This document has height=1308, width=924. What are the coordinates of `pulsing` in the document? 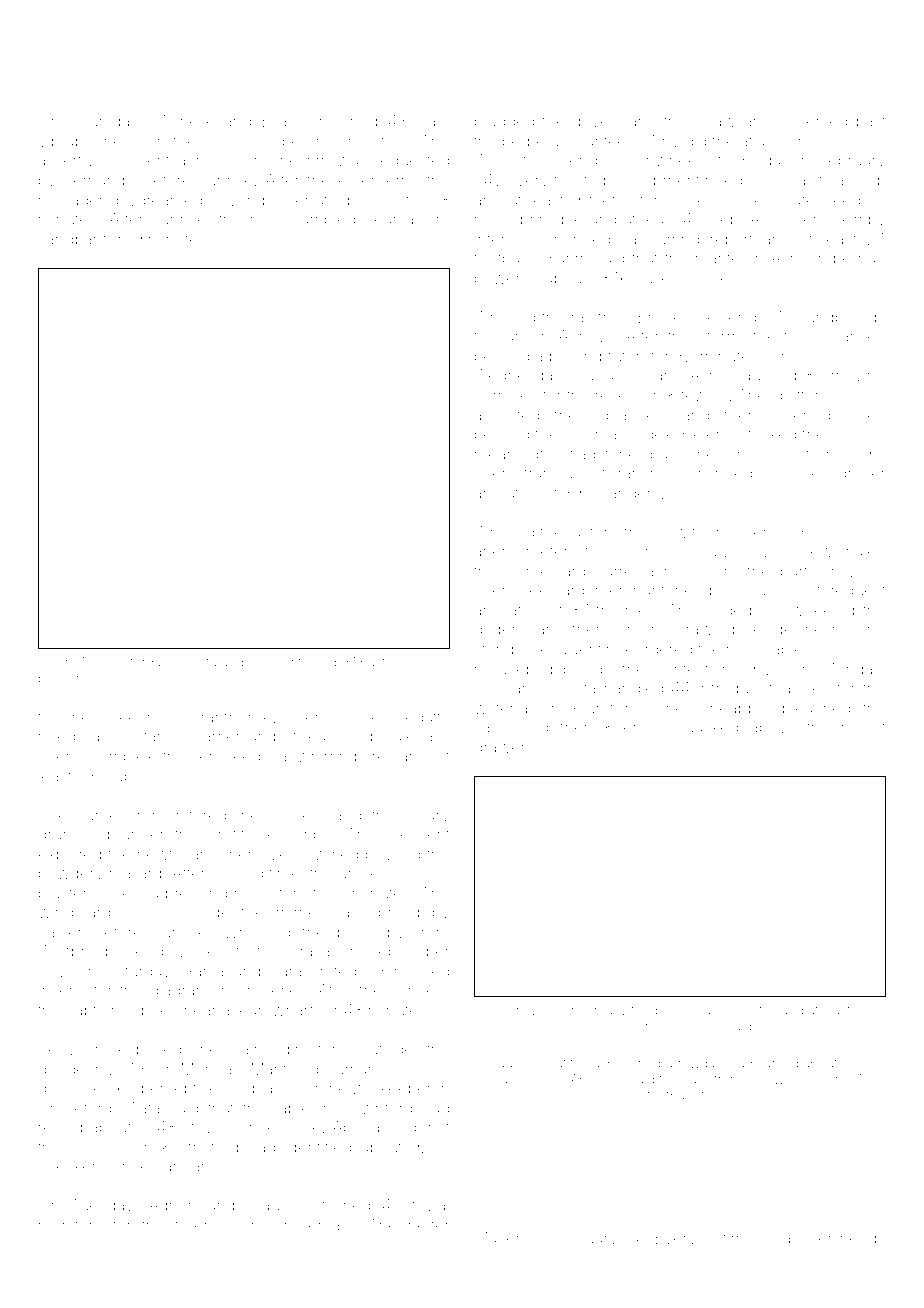 It's located at (575, 358).
